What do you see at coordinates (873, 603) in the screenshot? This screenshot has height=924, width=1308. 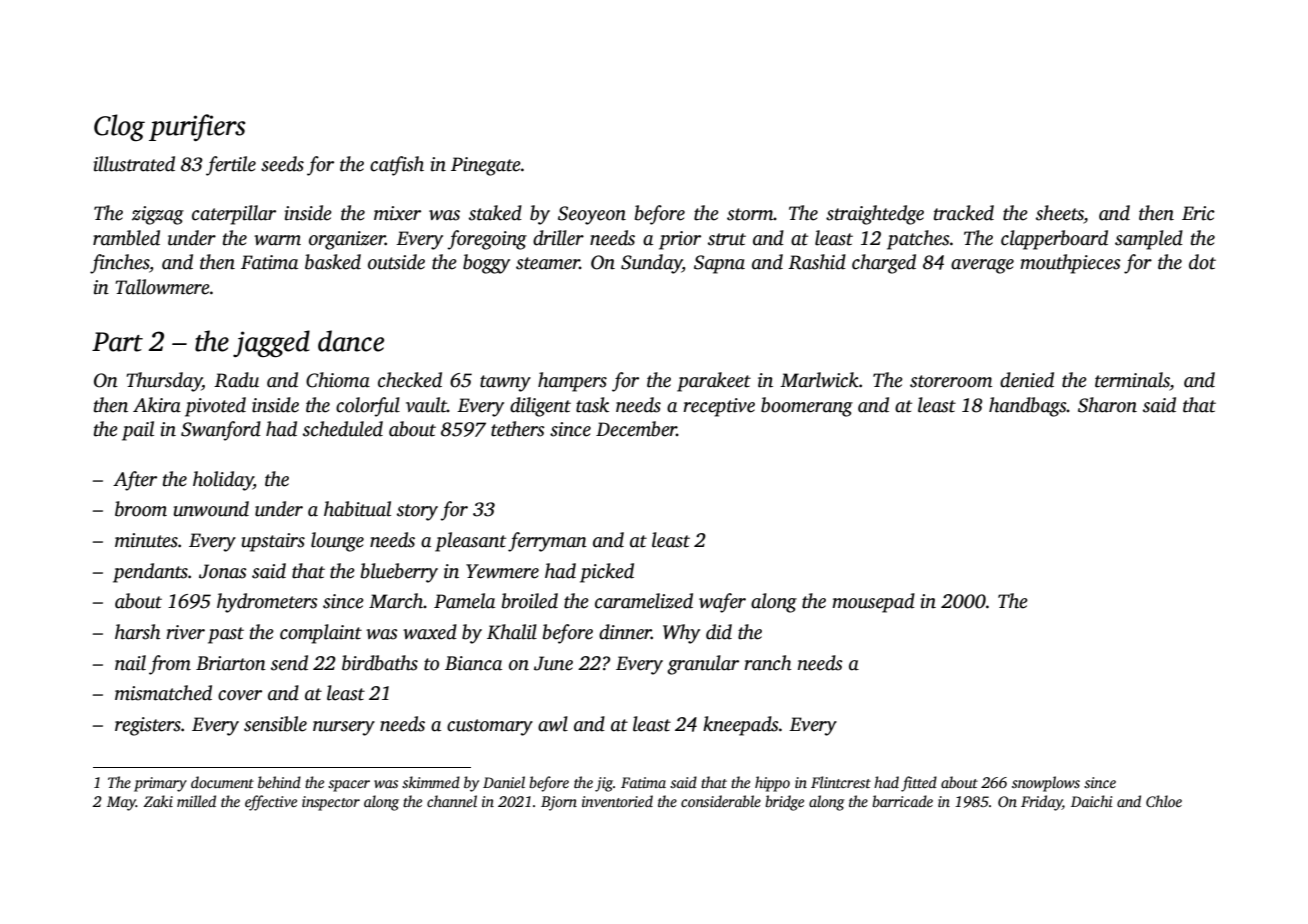 I see `mousepad` at bounding box center [873, 603].
